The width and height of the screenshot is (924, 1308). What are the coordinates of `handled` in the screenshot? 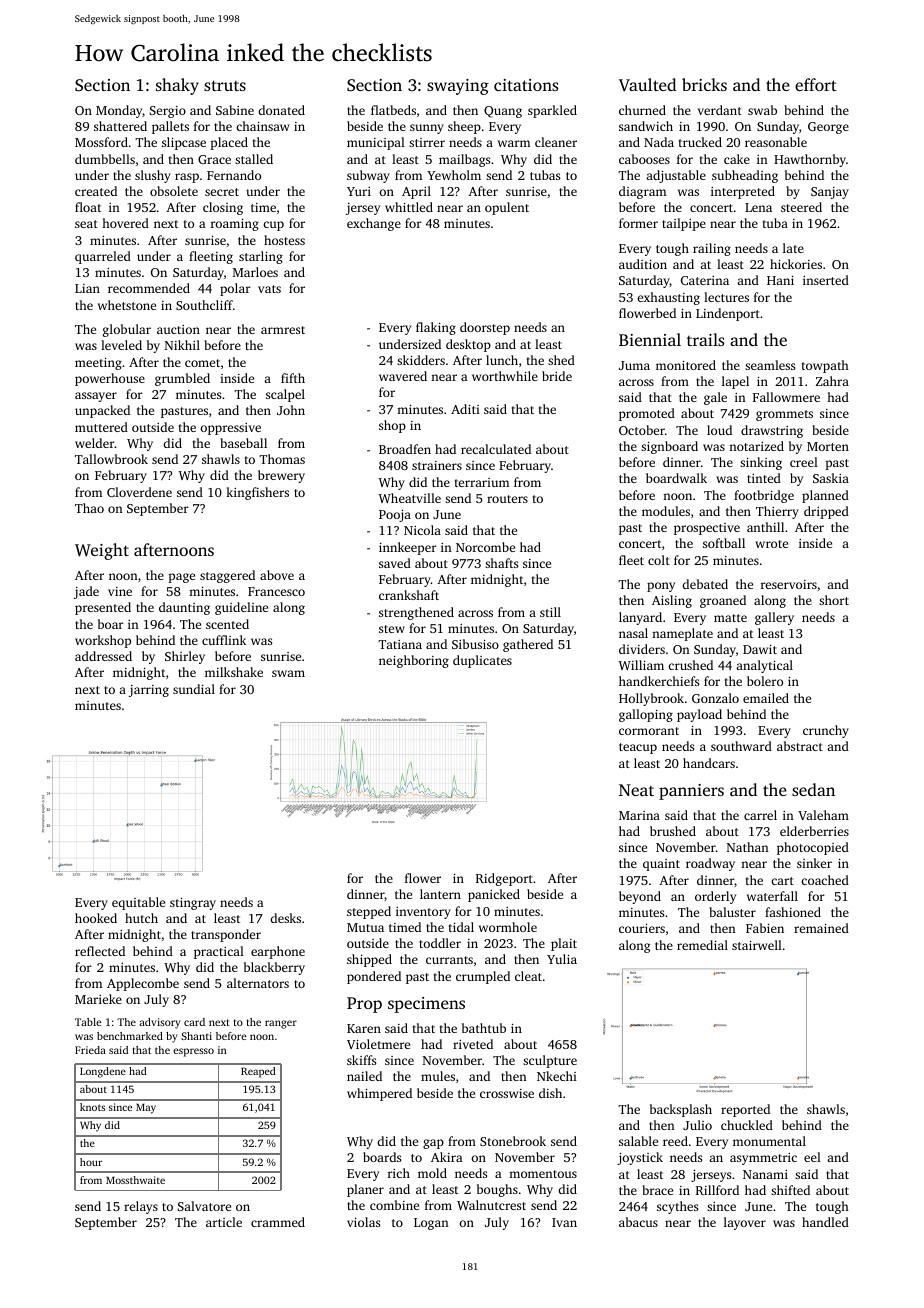 It's located at (825, 1222).
